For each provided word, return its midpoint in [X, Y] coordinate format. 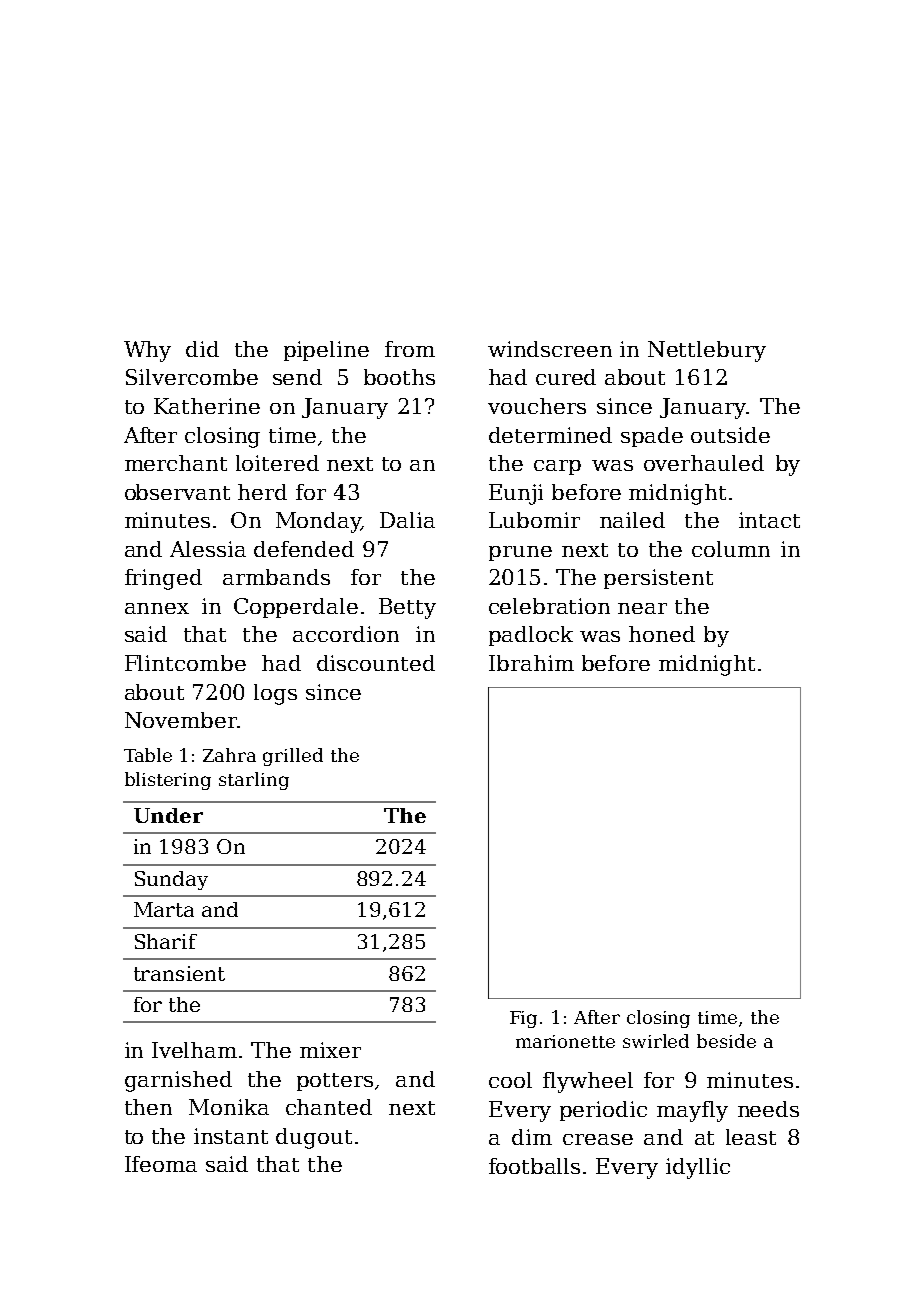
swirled [656, 1041]
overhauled [704, 463]
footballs [534, 1166]
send [297, 377]
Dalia [407, 520]
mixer [330, 1050]
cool [510, 1080]
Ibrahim [531, 663]
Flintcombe [185, 663]
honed [662, 634]
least [751, 1137]
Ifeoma [161, 1164]
